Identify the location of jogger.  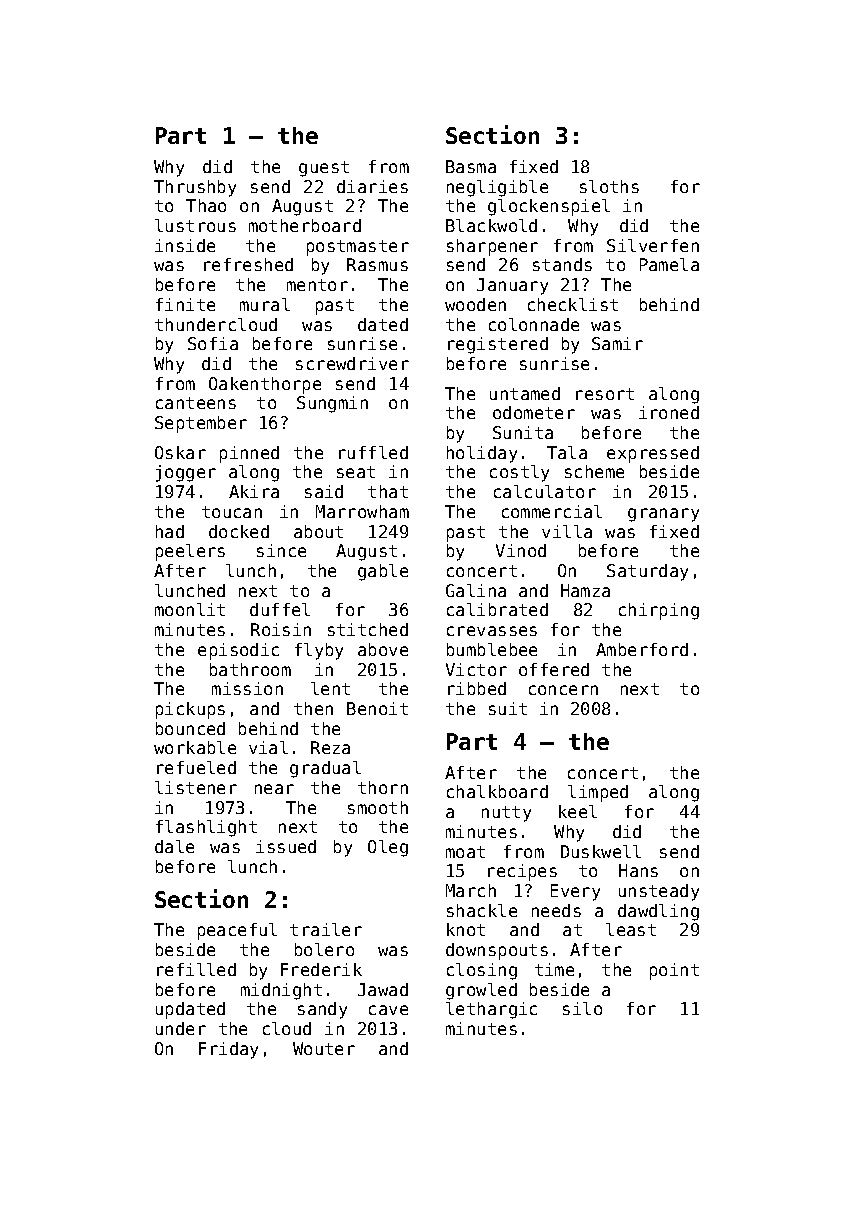
(186, 473).
